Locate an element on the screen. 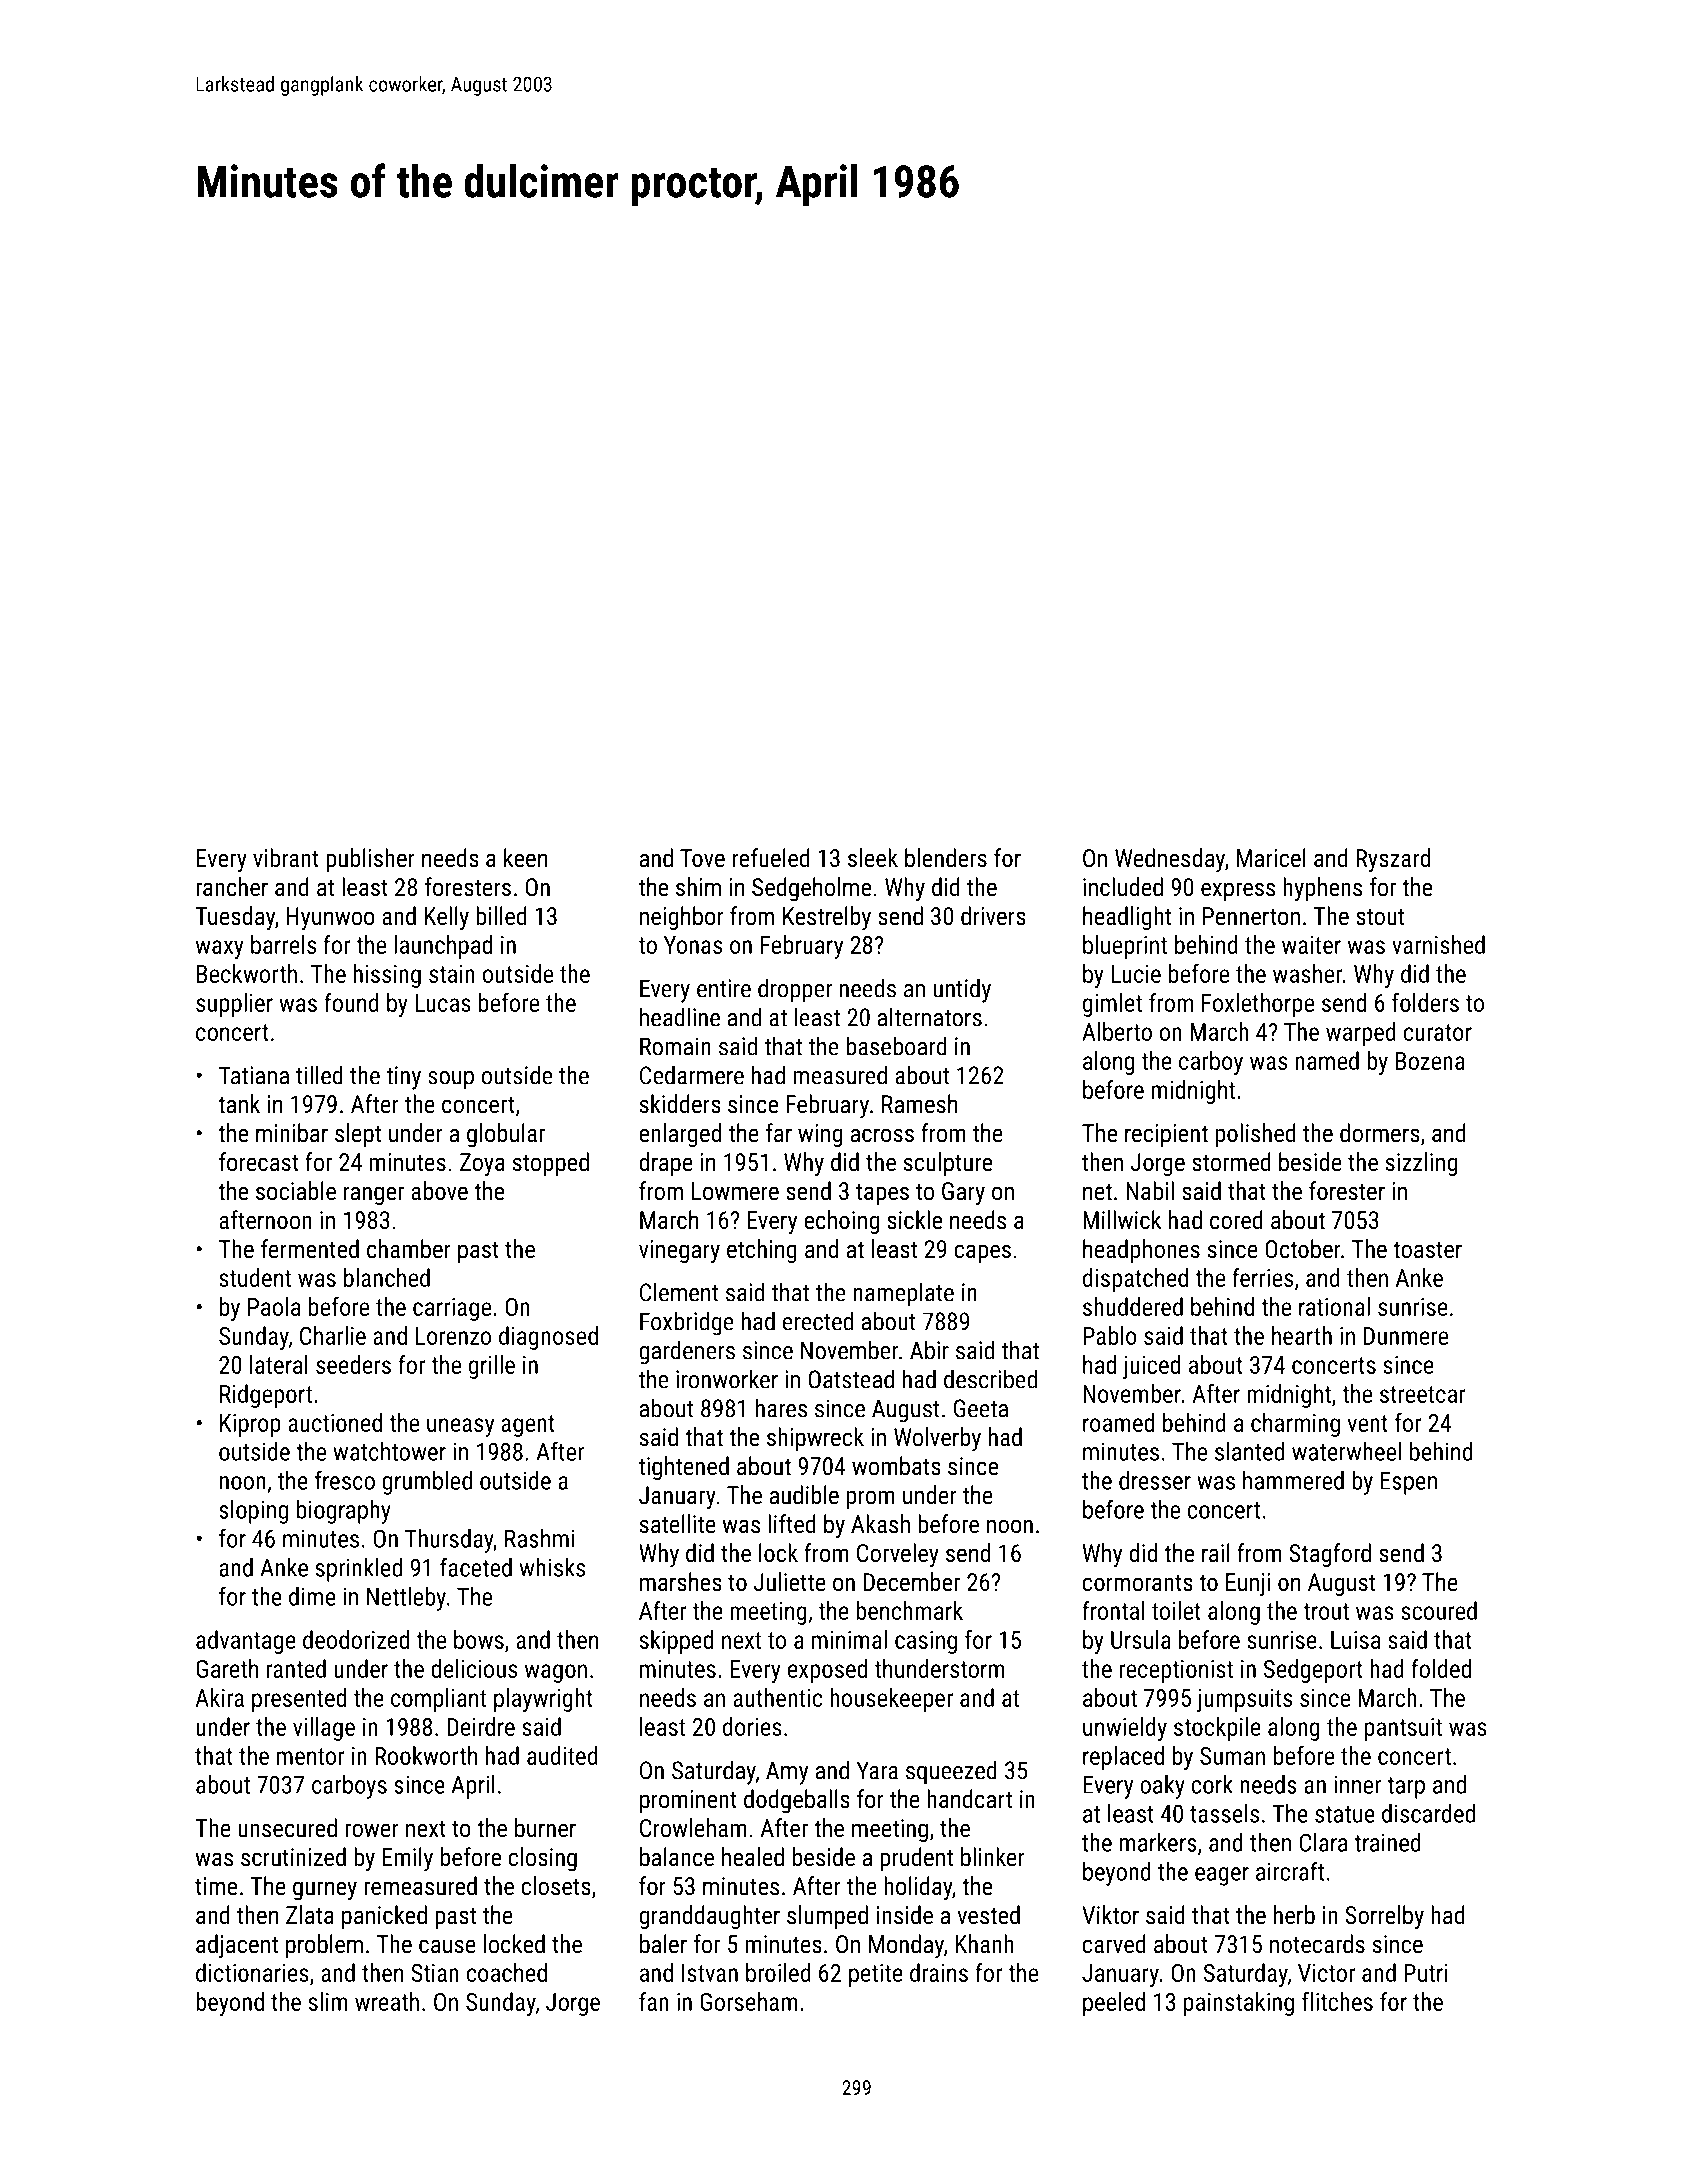 This screenshot has height=2178, width=1683. Kestrelby is located at coordinates (827, 918).
